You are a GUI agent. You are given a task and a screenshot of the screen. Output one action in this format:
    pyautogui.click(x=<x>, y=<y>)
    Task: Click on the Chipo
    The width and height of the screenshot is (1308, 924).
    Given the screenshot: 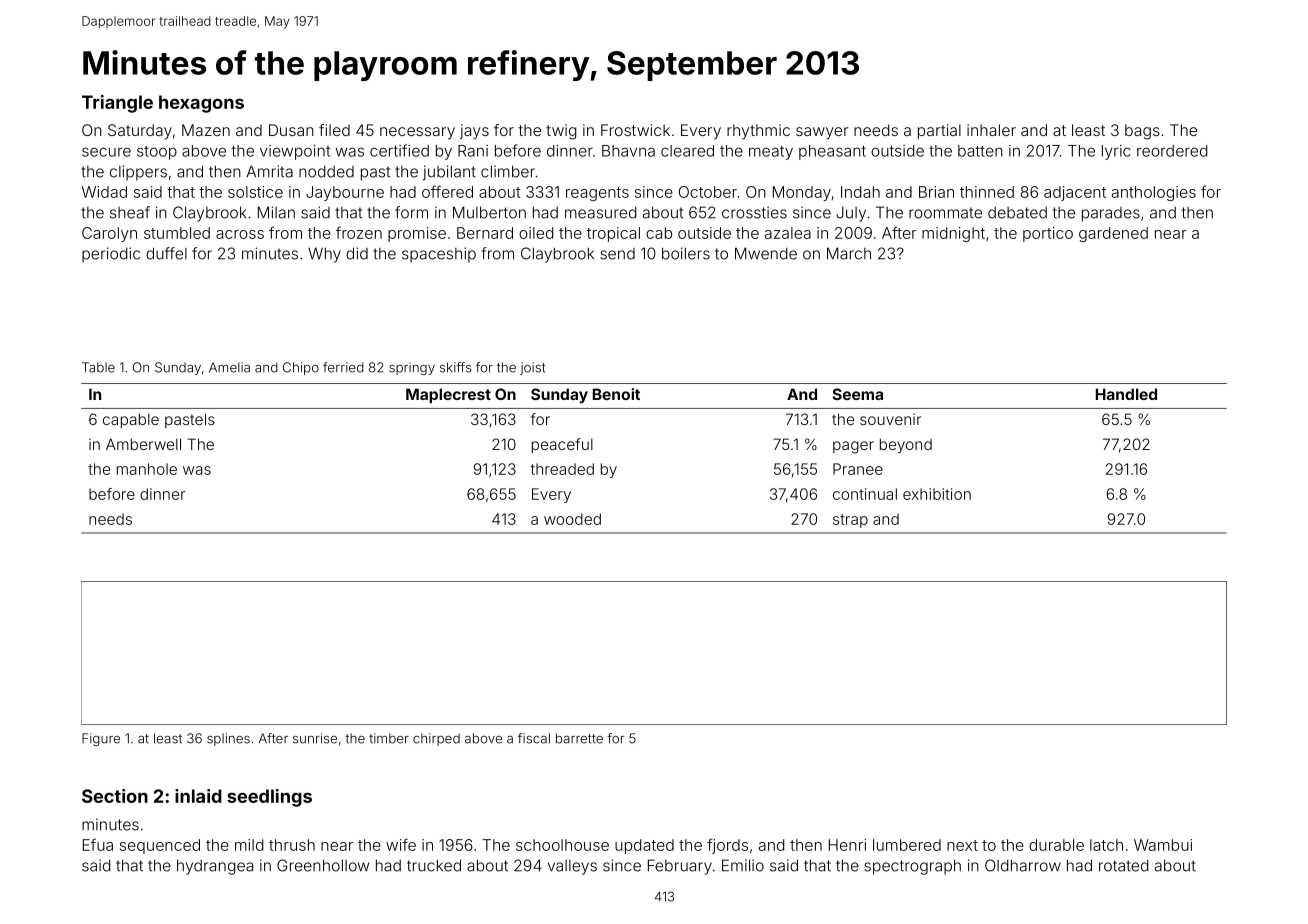 What is the action you would take?
    pyautogui.click(x=301, y=368)
